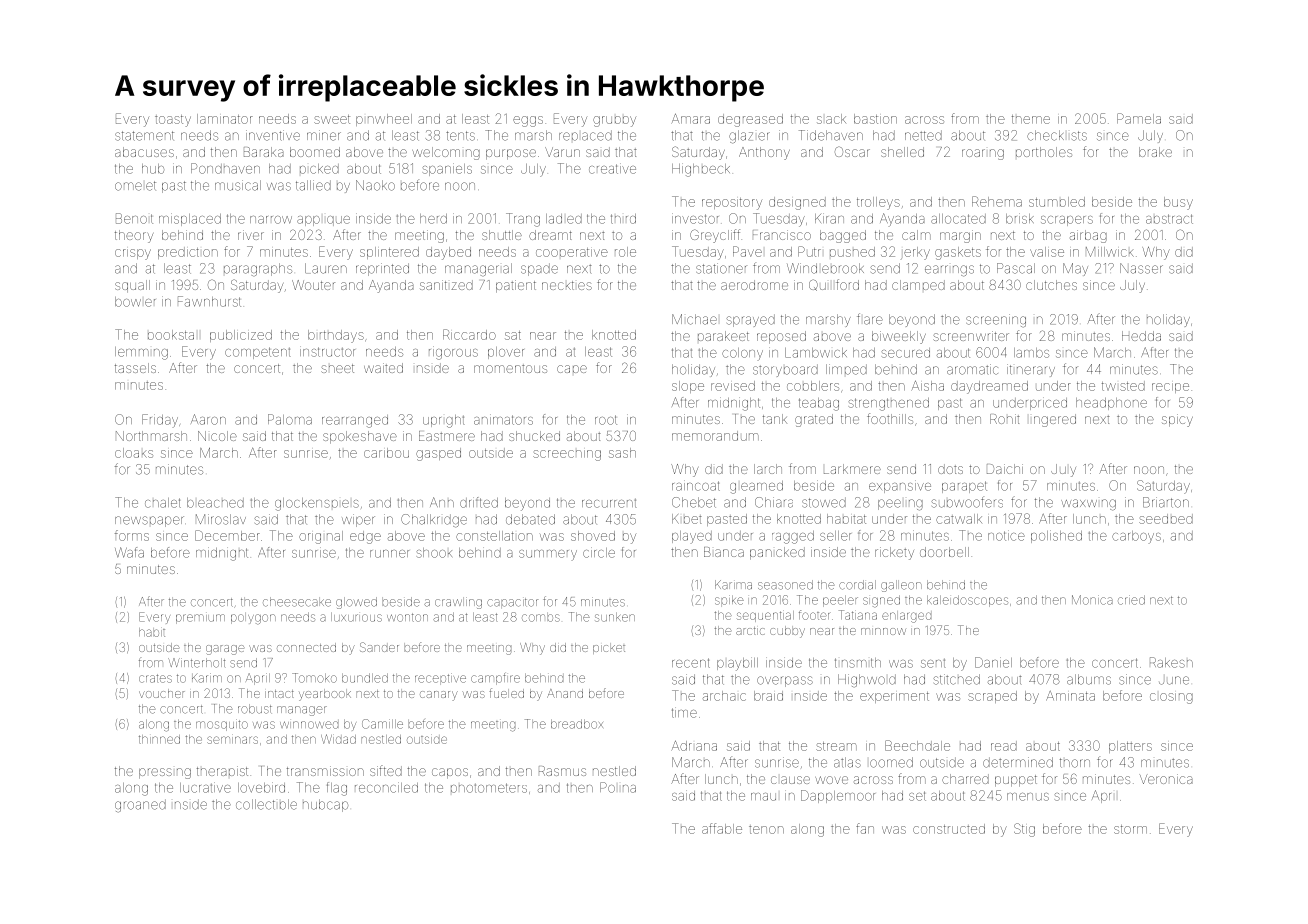 The height and width of the document is (924, 1308). What do you see at coordinates (750, 120) in the document?
I see `degreased` at bounding box center [750, 120].
